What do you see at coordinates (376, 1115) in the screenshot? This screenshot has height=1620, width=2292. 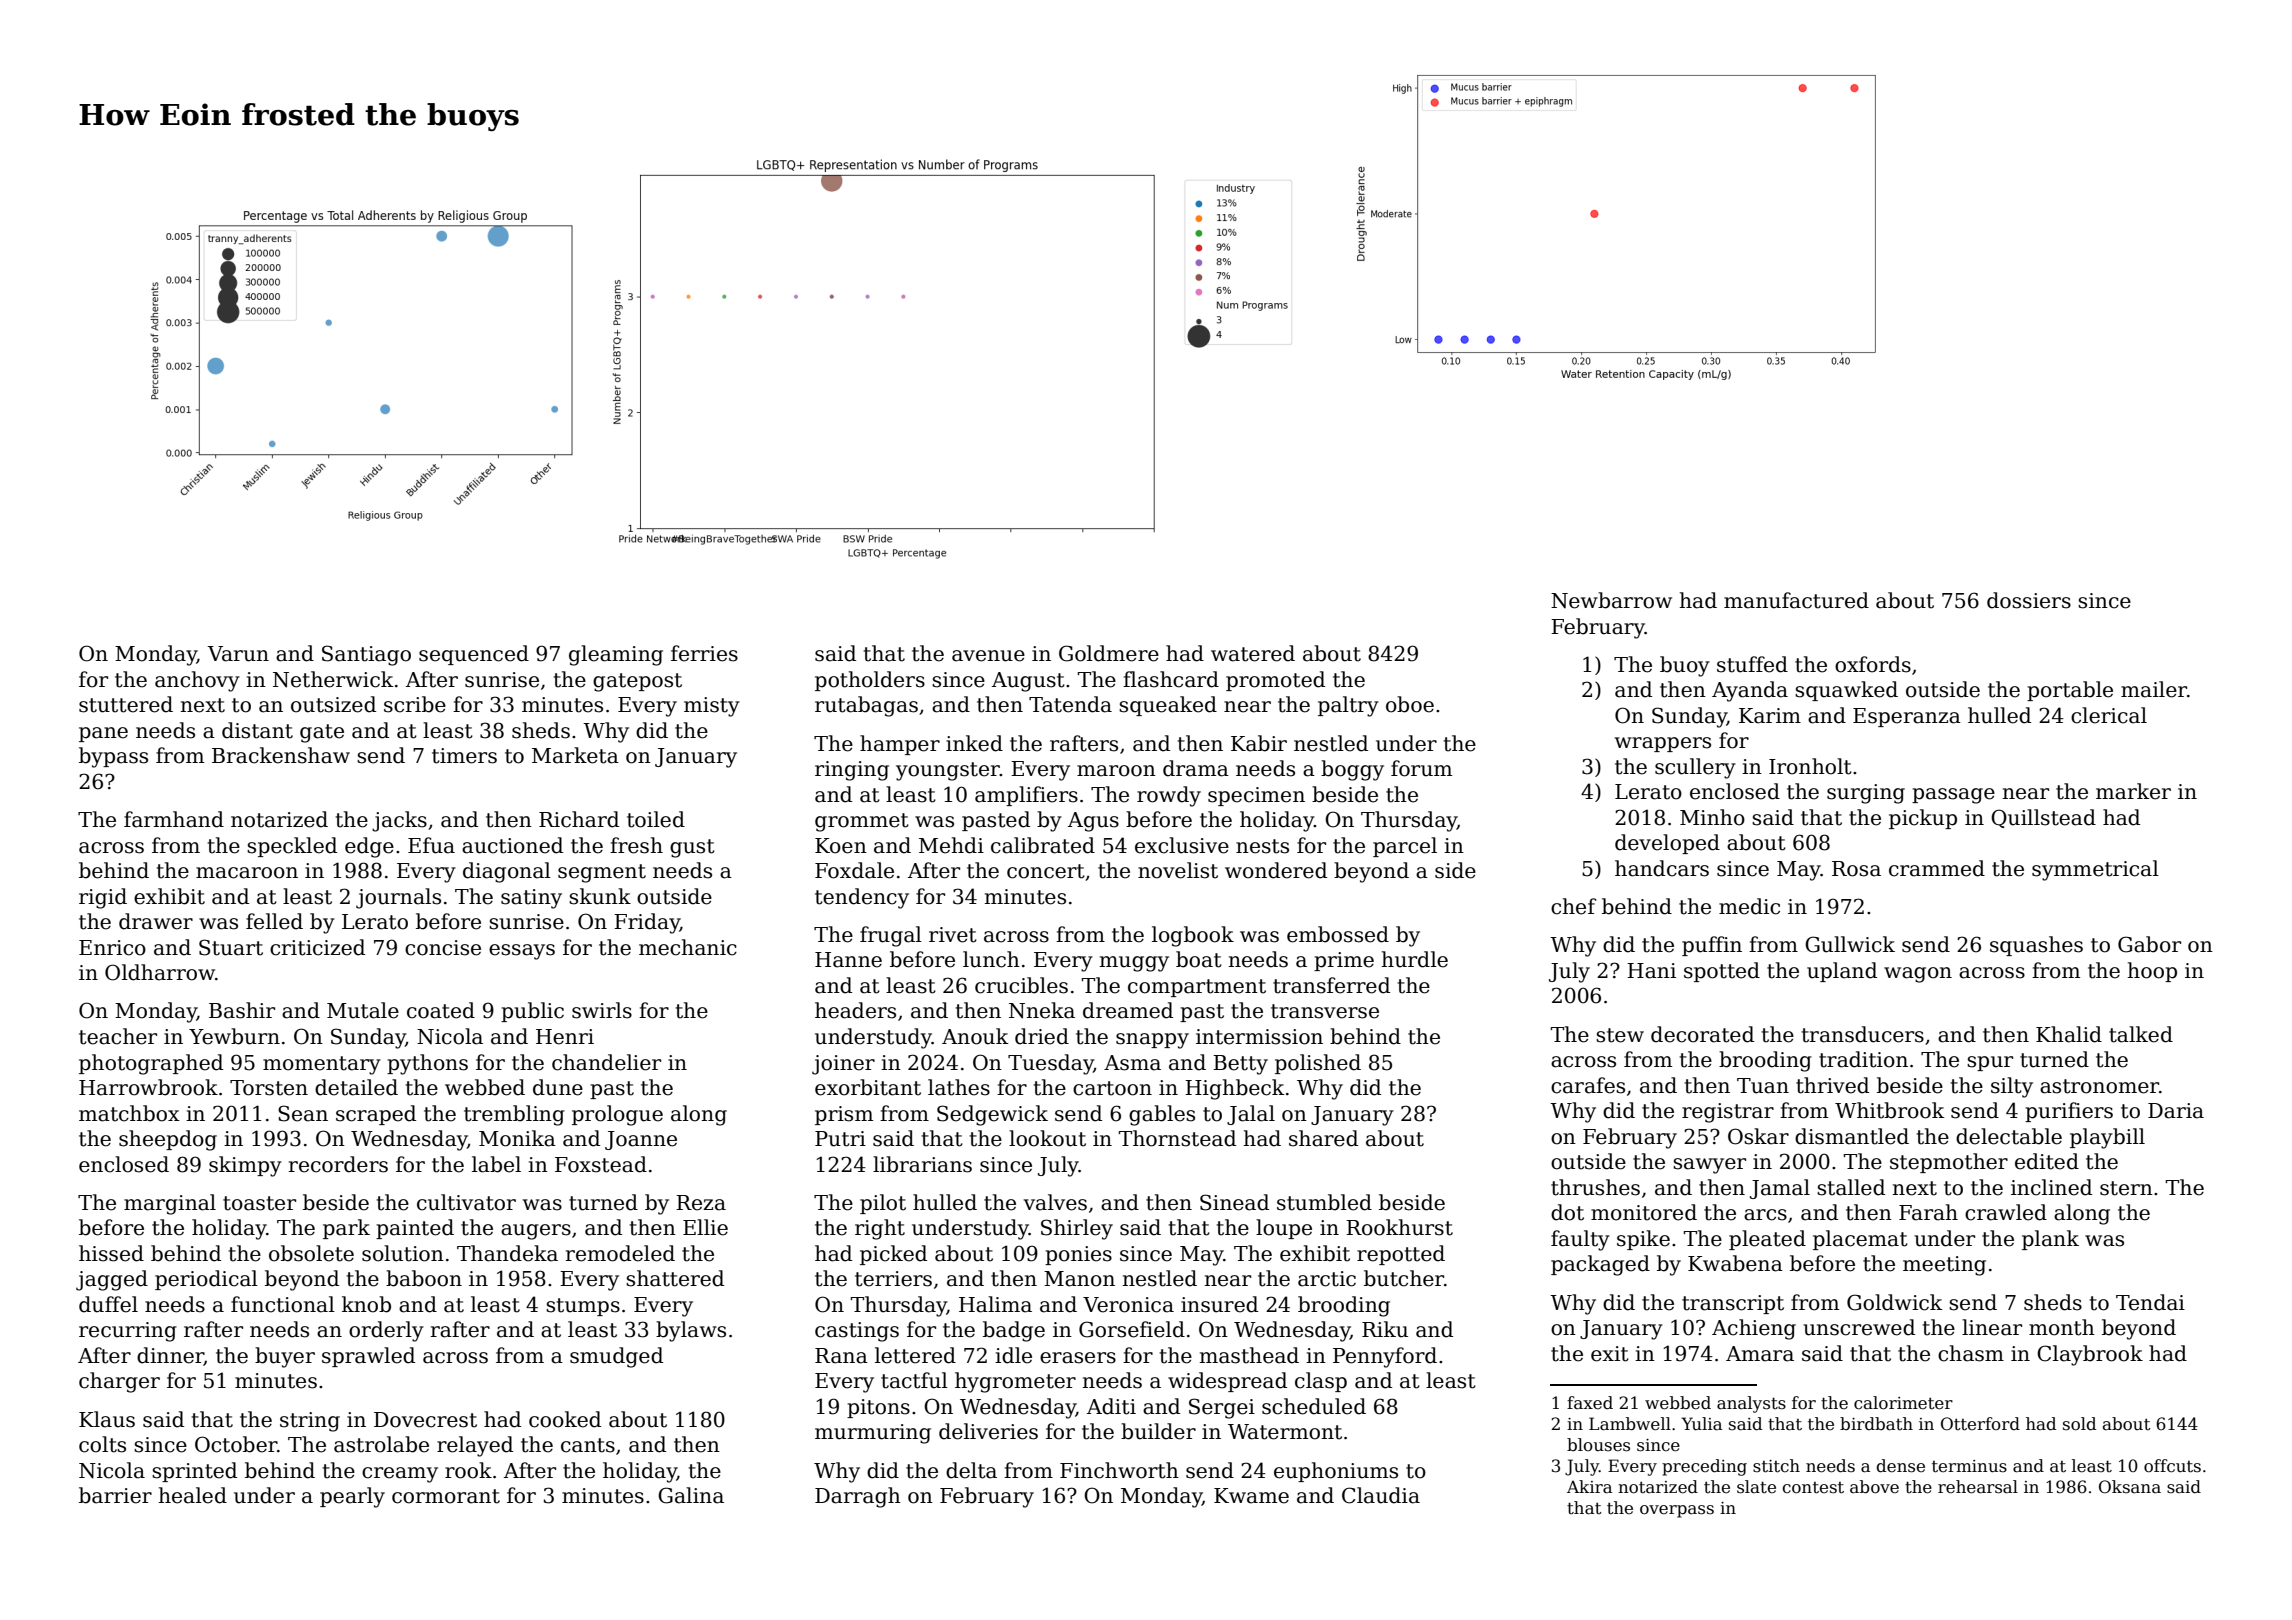 I see `scraped` at bounding box center [376, 1115].
